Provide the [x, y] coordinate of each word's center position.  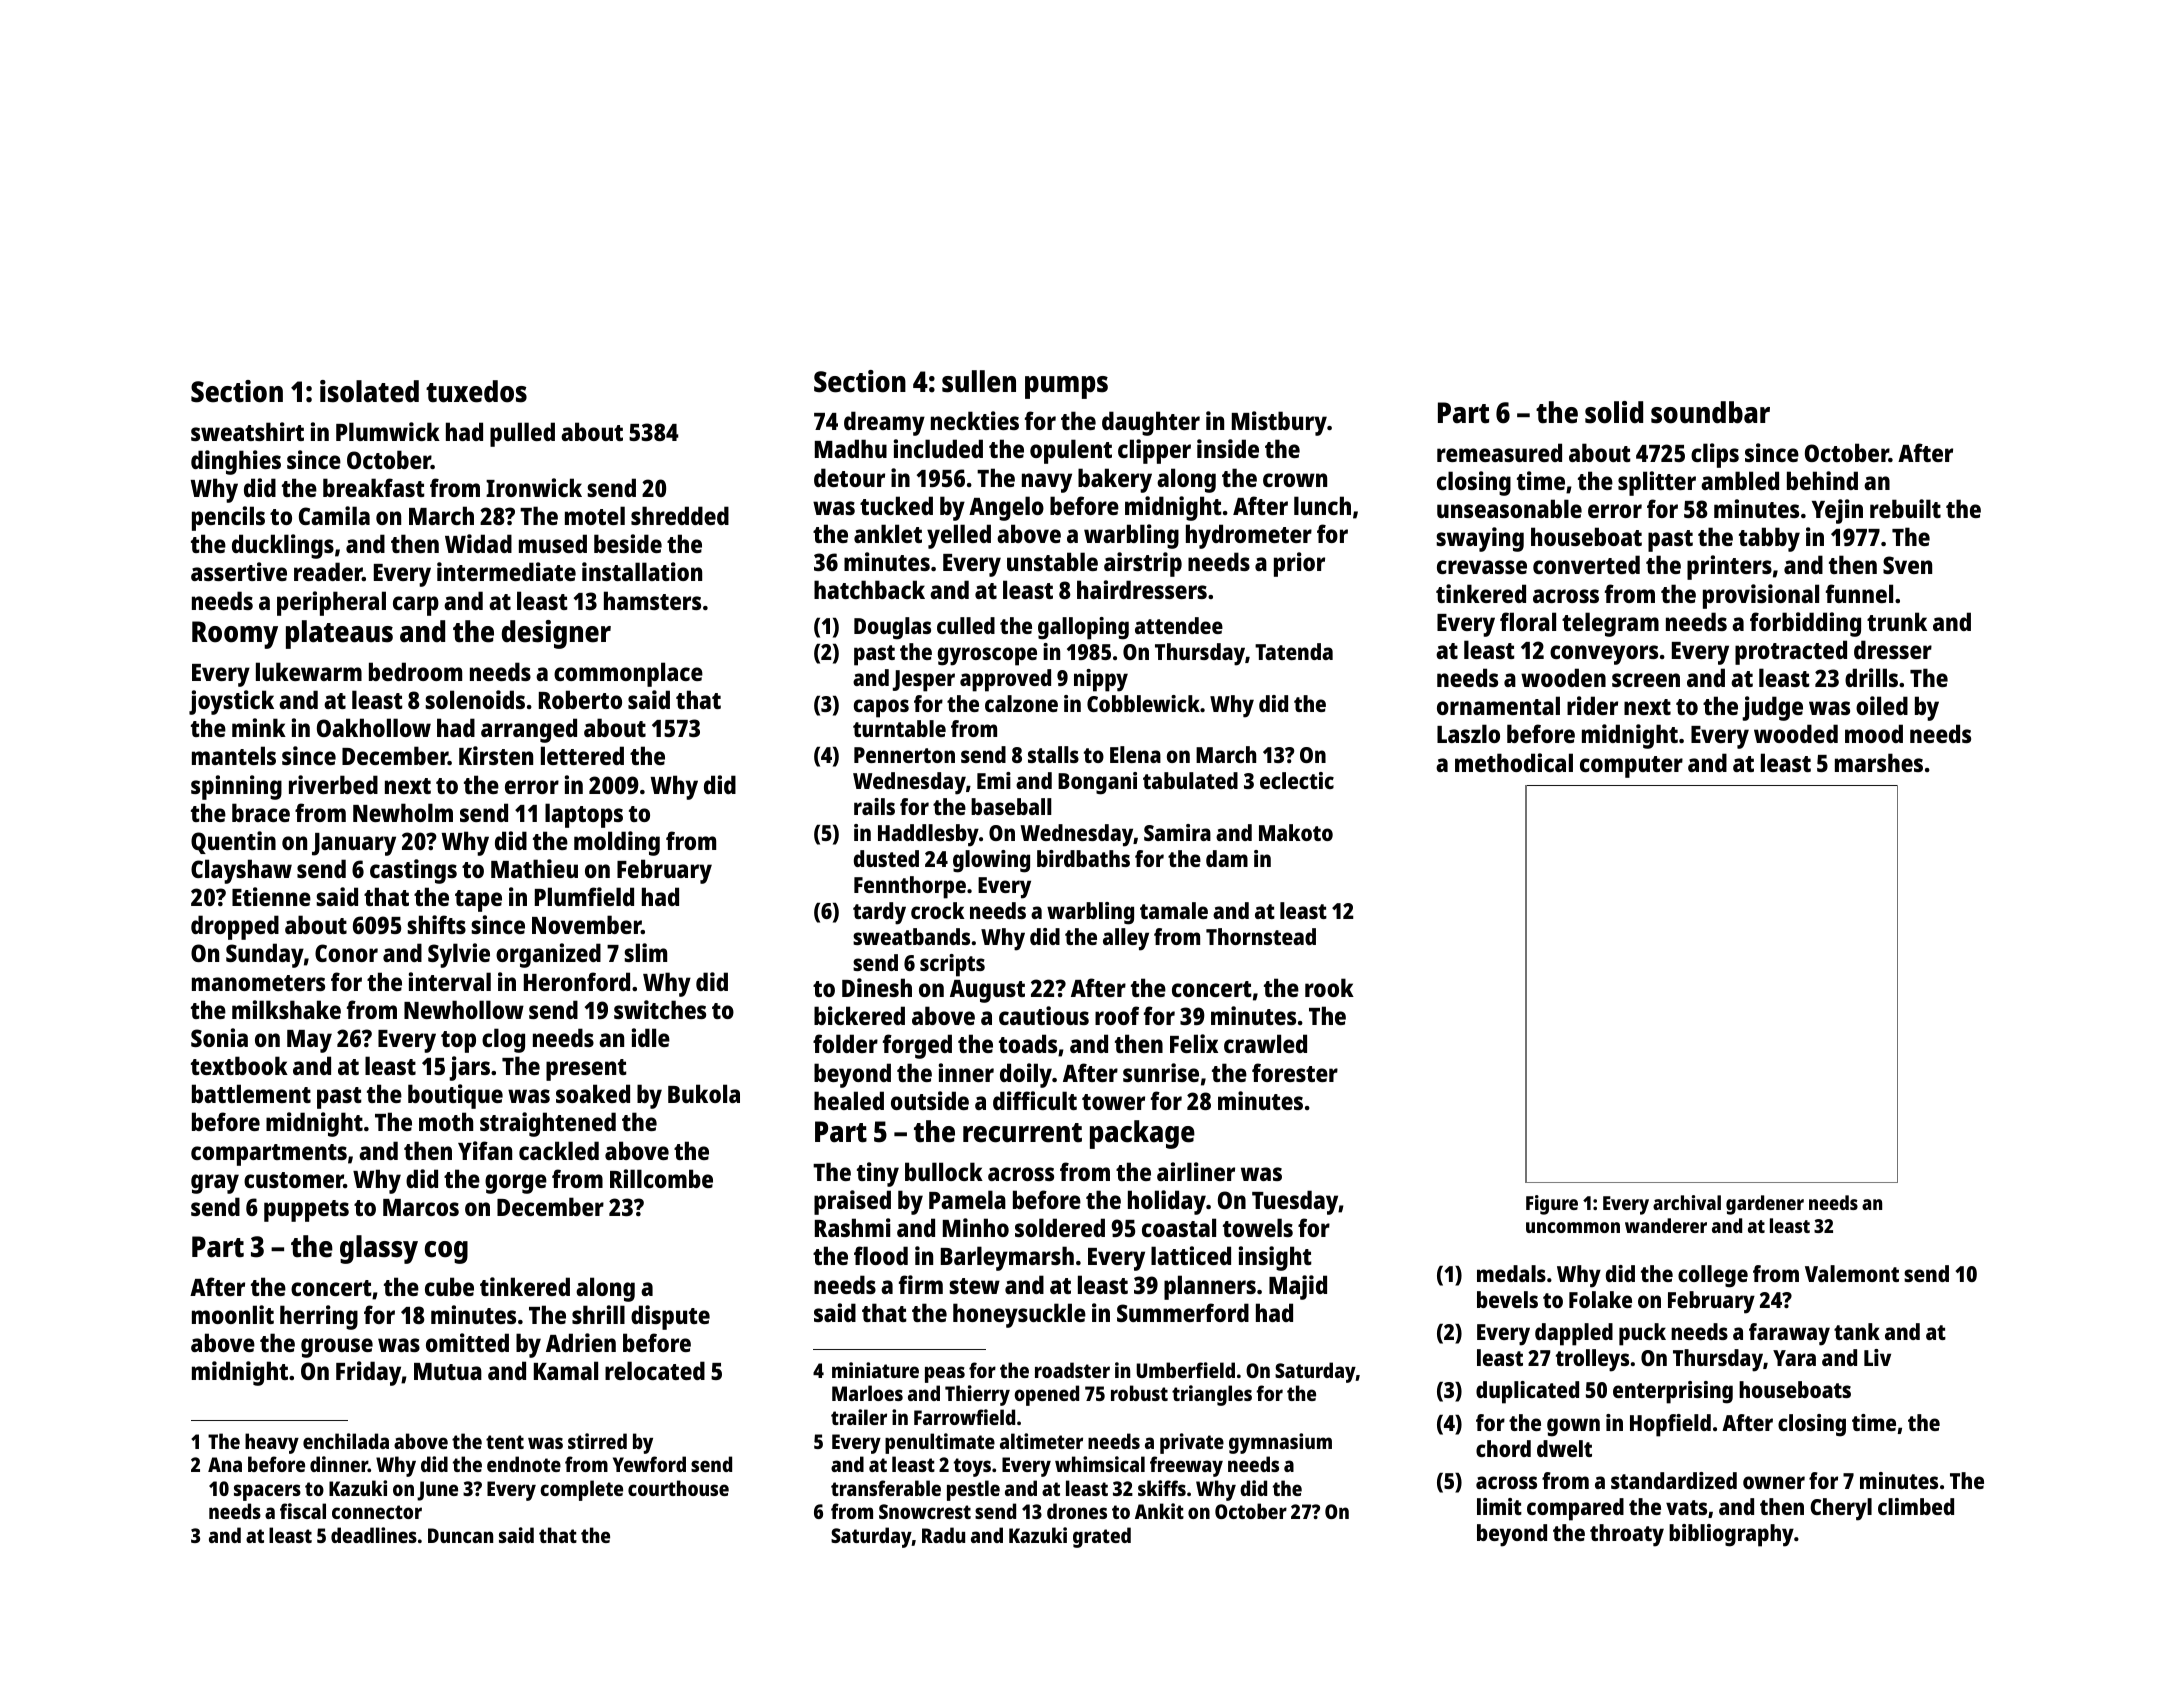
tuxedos [476, 391]
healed [849, 1100]
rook [1329, 987]
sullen [979, 381]
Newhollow [464, 1009]
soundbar [1710, 412]
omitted [467, 1342]
